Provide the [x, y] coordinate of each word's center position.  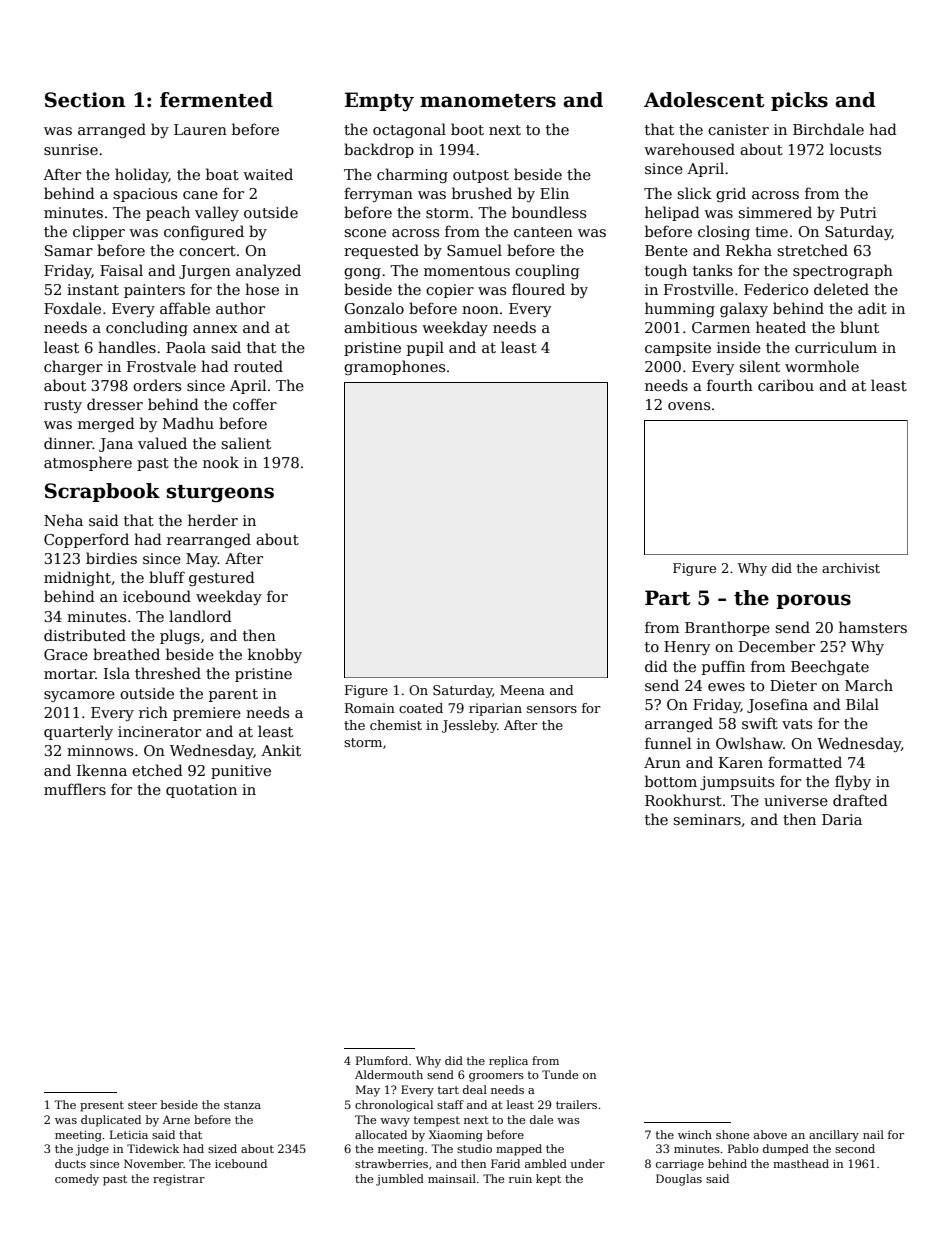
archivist [851, 568]
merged [106, 424]
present [102, 1106]
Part [667, 598]
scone [365, 233]
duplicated [111, 1121]
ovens [689, 406]
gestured [222, 578]
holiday [142, 175]
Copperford [86, 540]
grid [731, 194]
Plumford [382, 1060]
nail [873, 1134]
